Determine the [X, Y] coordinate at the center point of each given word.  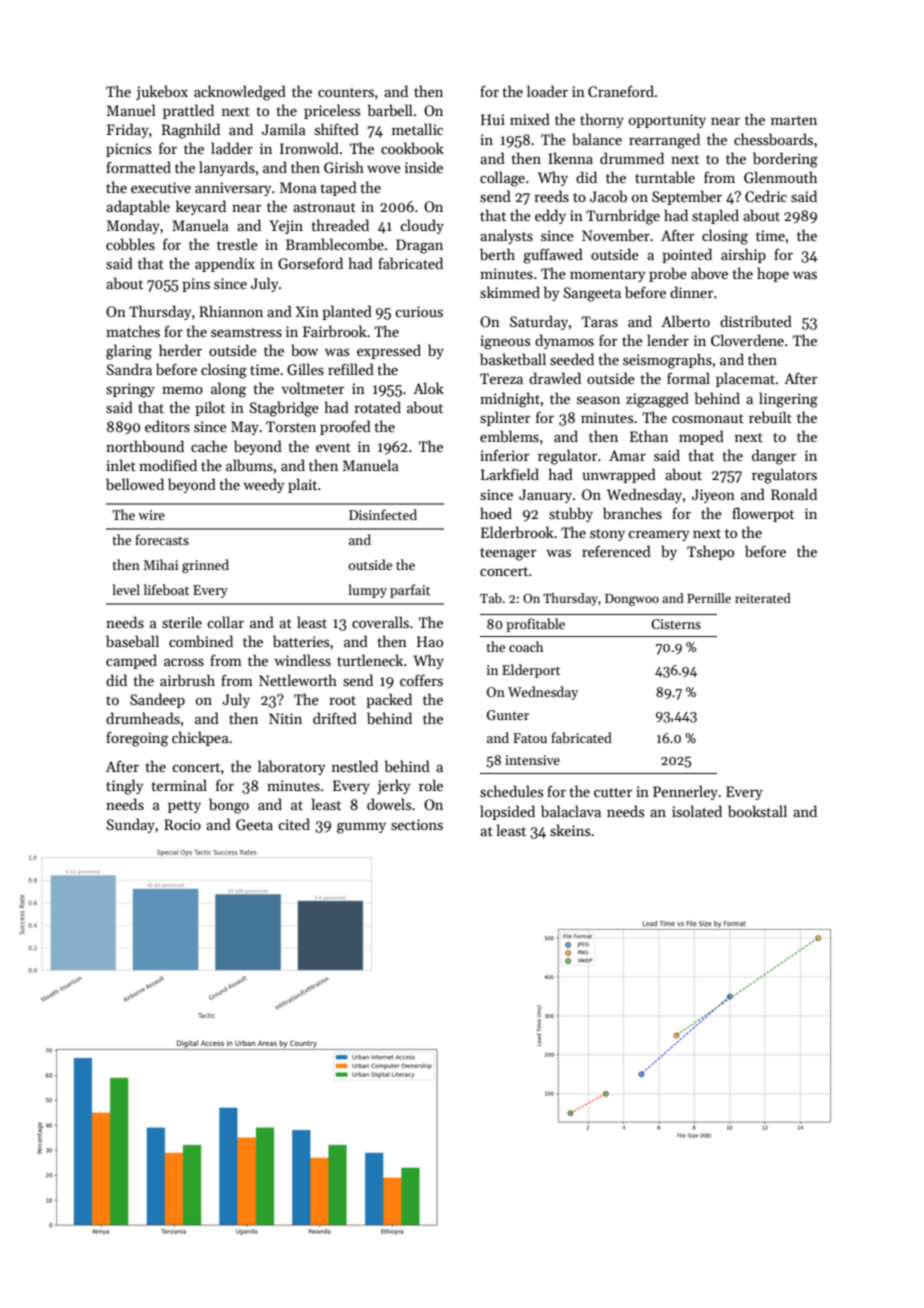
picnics [128, 150]
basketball [513, 359]
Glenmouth [780, 177]
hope [773, 274]
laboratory [291, 767]
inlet [121, 465]
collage [502, 179]
